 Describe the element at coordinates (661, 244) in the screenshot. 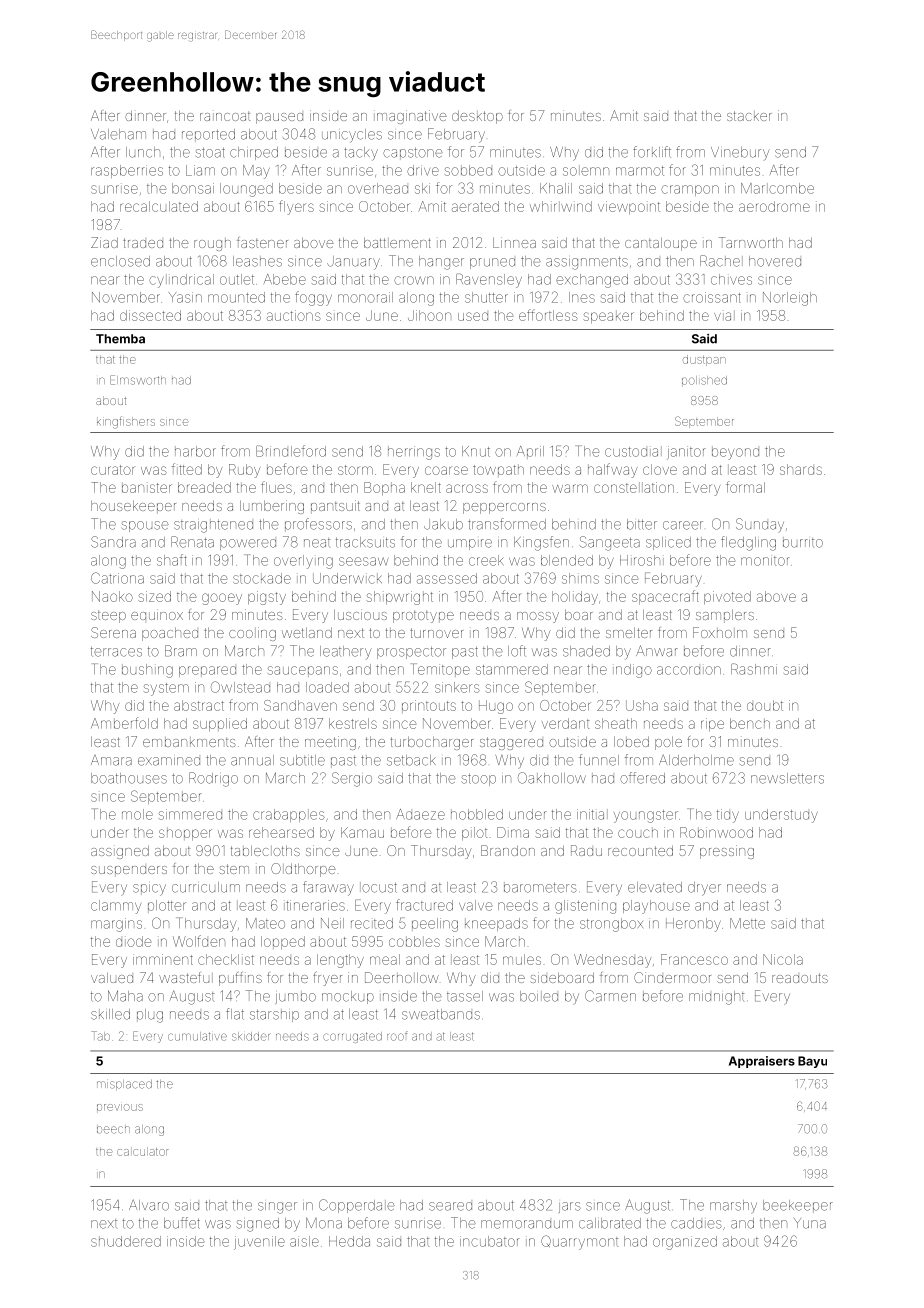

I see `cantaloupe` at that location.
